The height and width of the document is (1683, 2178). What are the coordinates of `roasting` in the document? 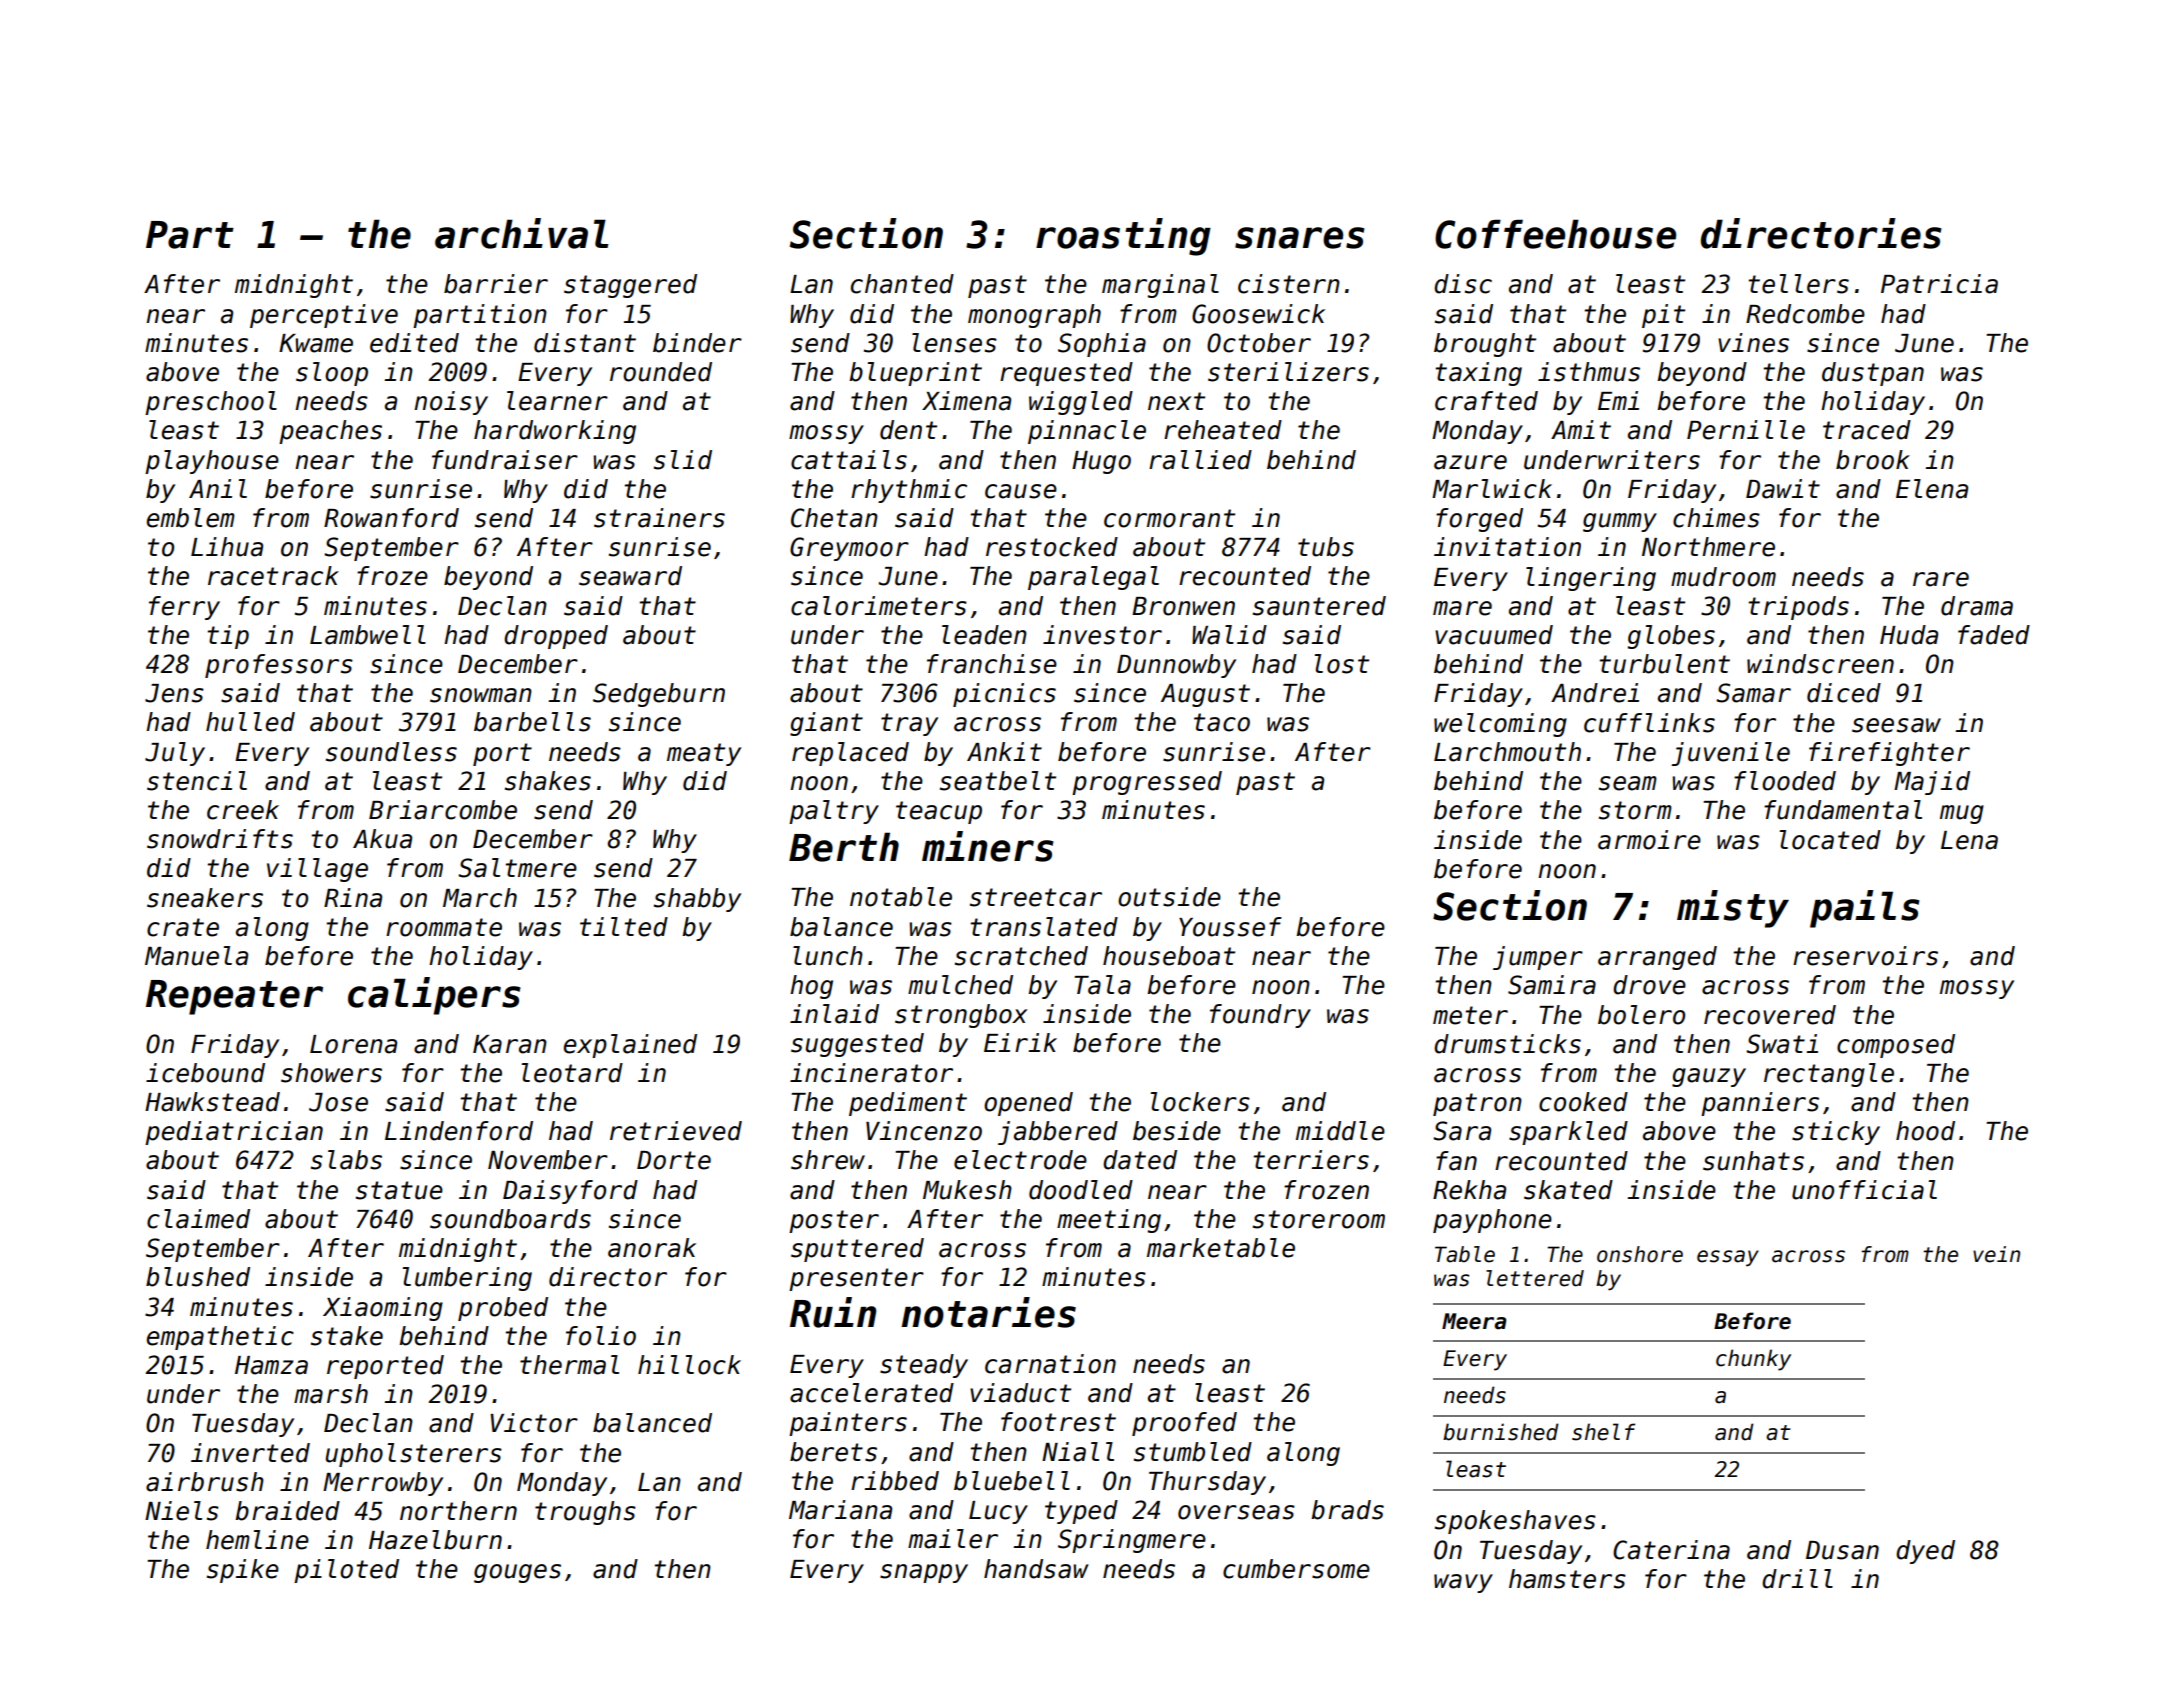 It's located at (1123, 237).
